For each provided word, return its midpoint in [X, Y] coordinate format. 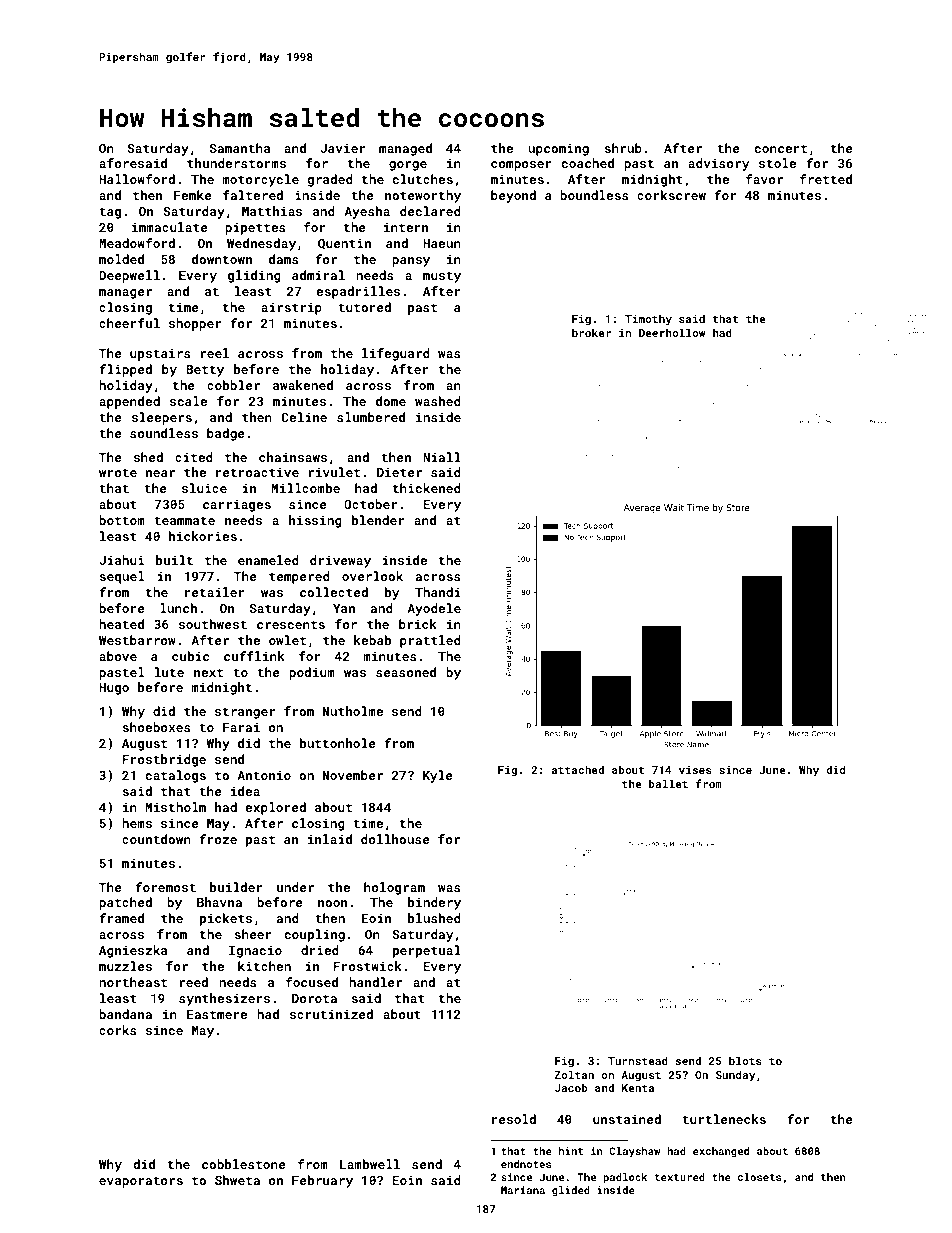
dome [391, 401]
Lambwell [370, 1164]
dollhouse [395, 839]
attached [578, 769]
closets [759, 1177]
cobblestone [244, 1164]
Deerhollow [672, 332]
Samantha [240, 148]
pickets [226, 919]
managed [405, 149]
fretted [826, 179]
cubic [190, 656]
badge [226, 434]
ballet [668, 783]
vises [695, 770]
